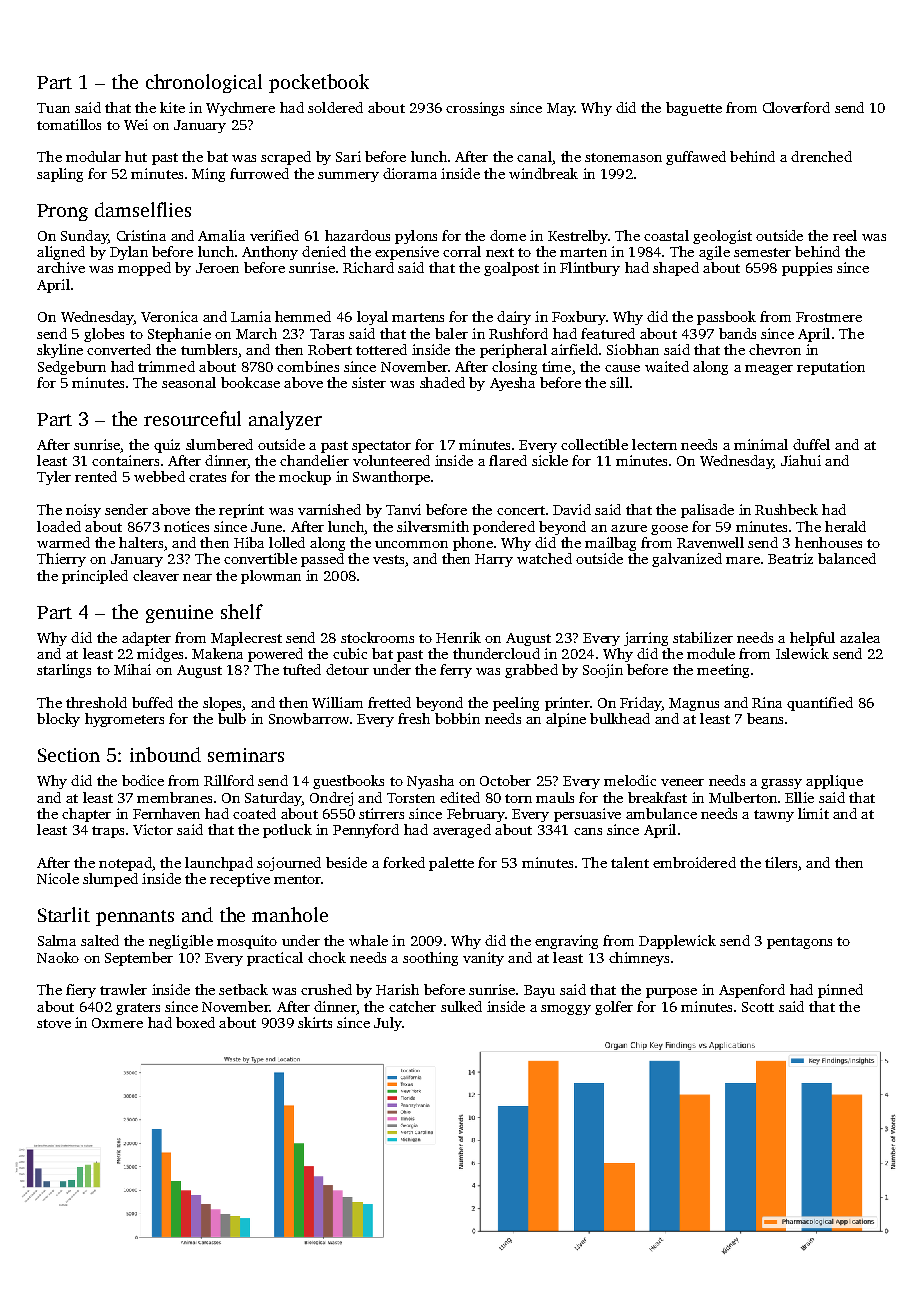 This page has width=924, height=1308. Describe the element at coordinates (543, 173) in the page. I see `windbreak` at that location.
